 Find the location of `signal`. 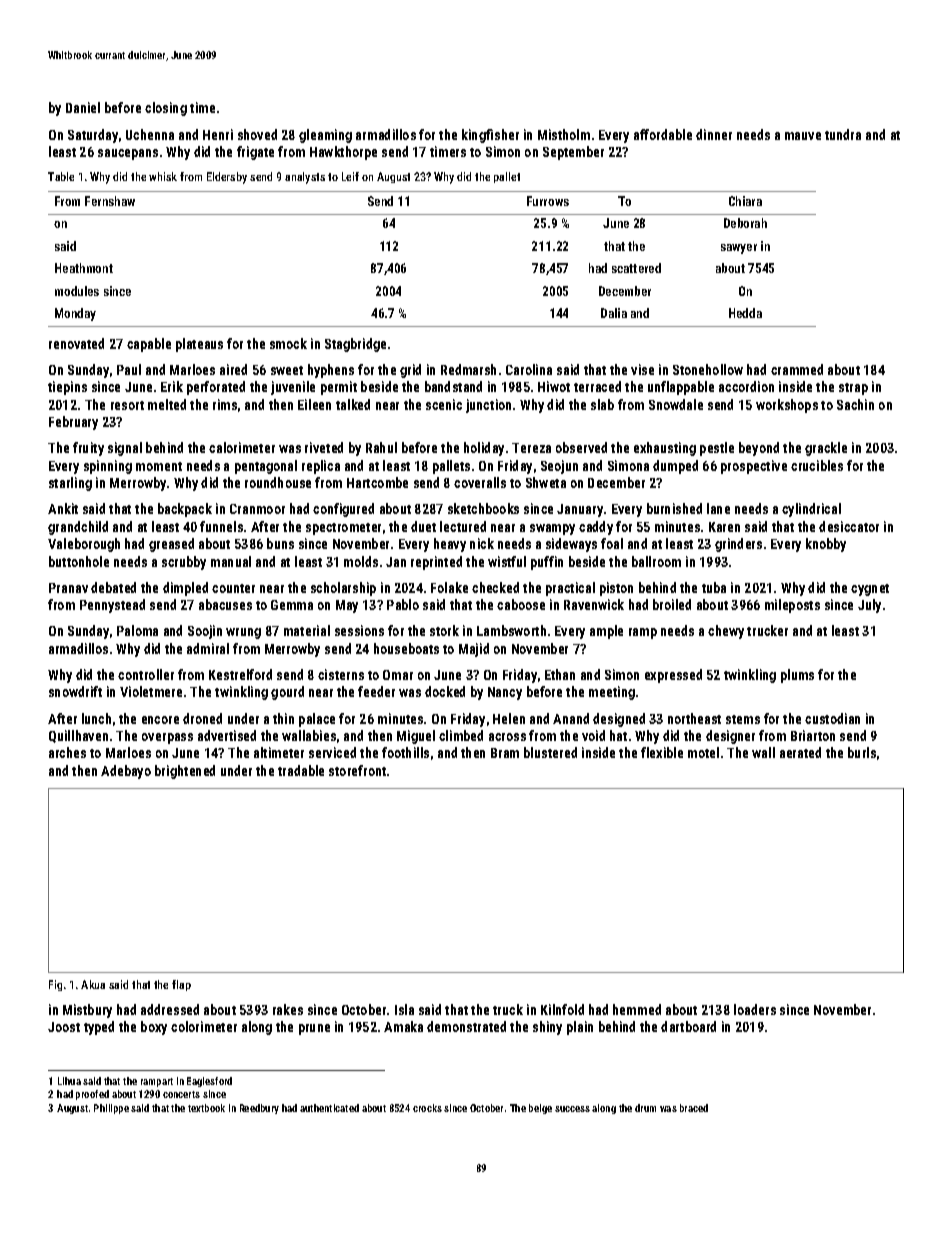

signal is located at coordinates (125, 449).
